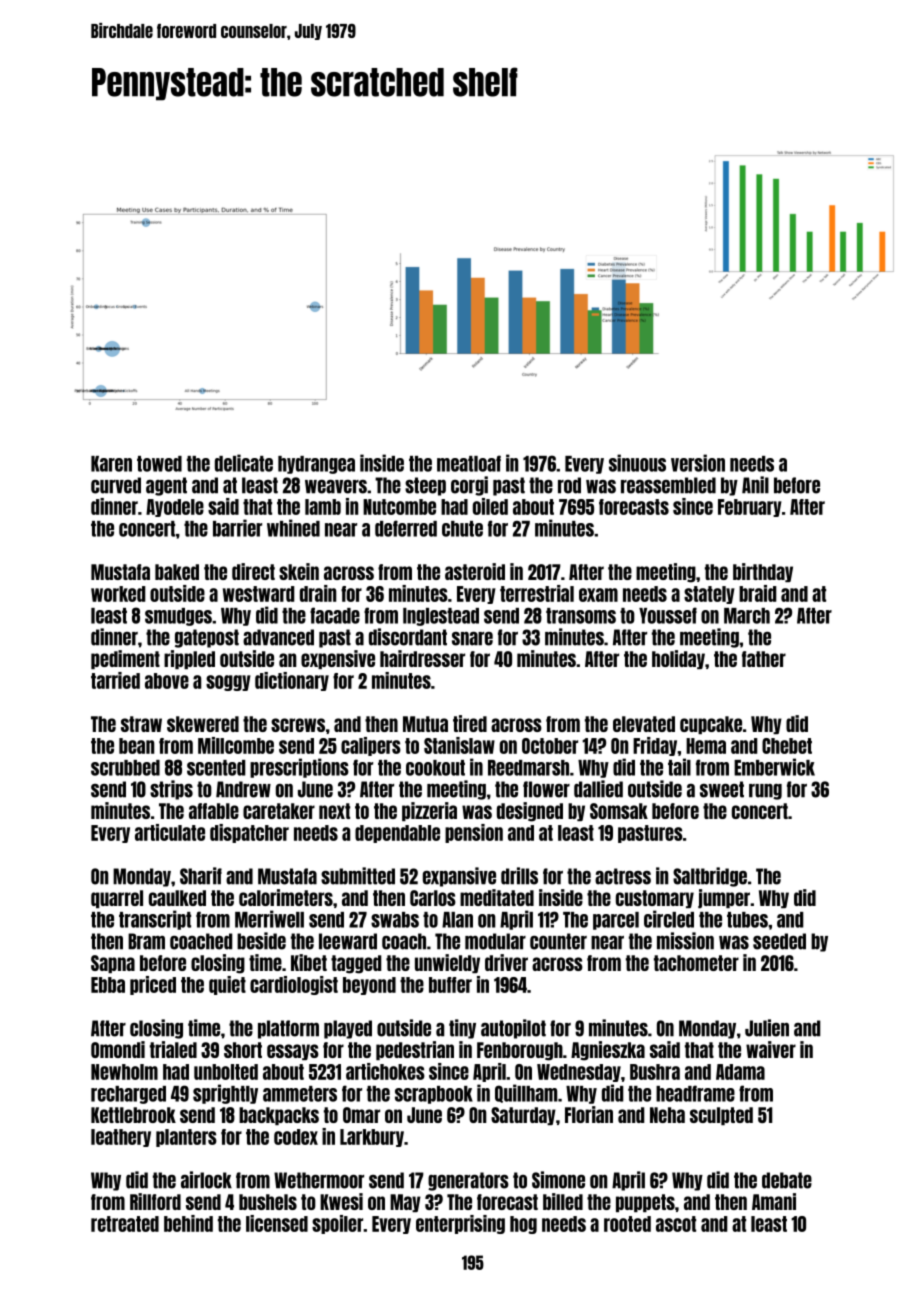 The image size is (924, 1308). I want to click on affable, so click(214, 811).
